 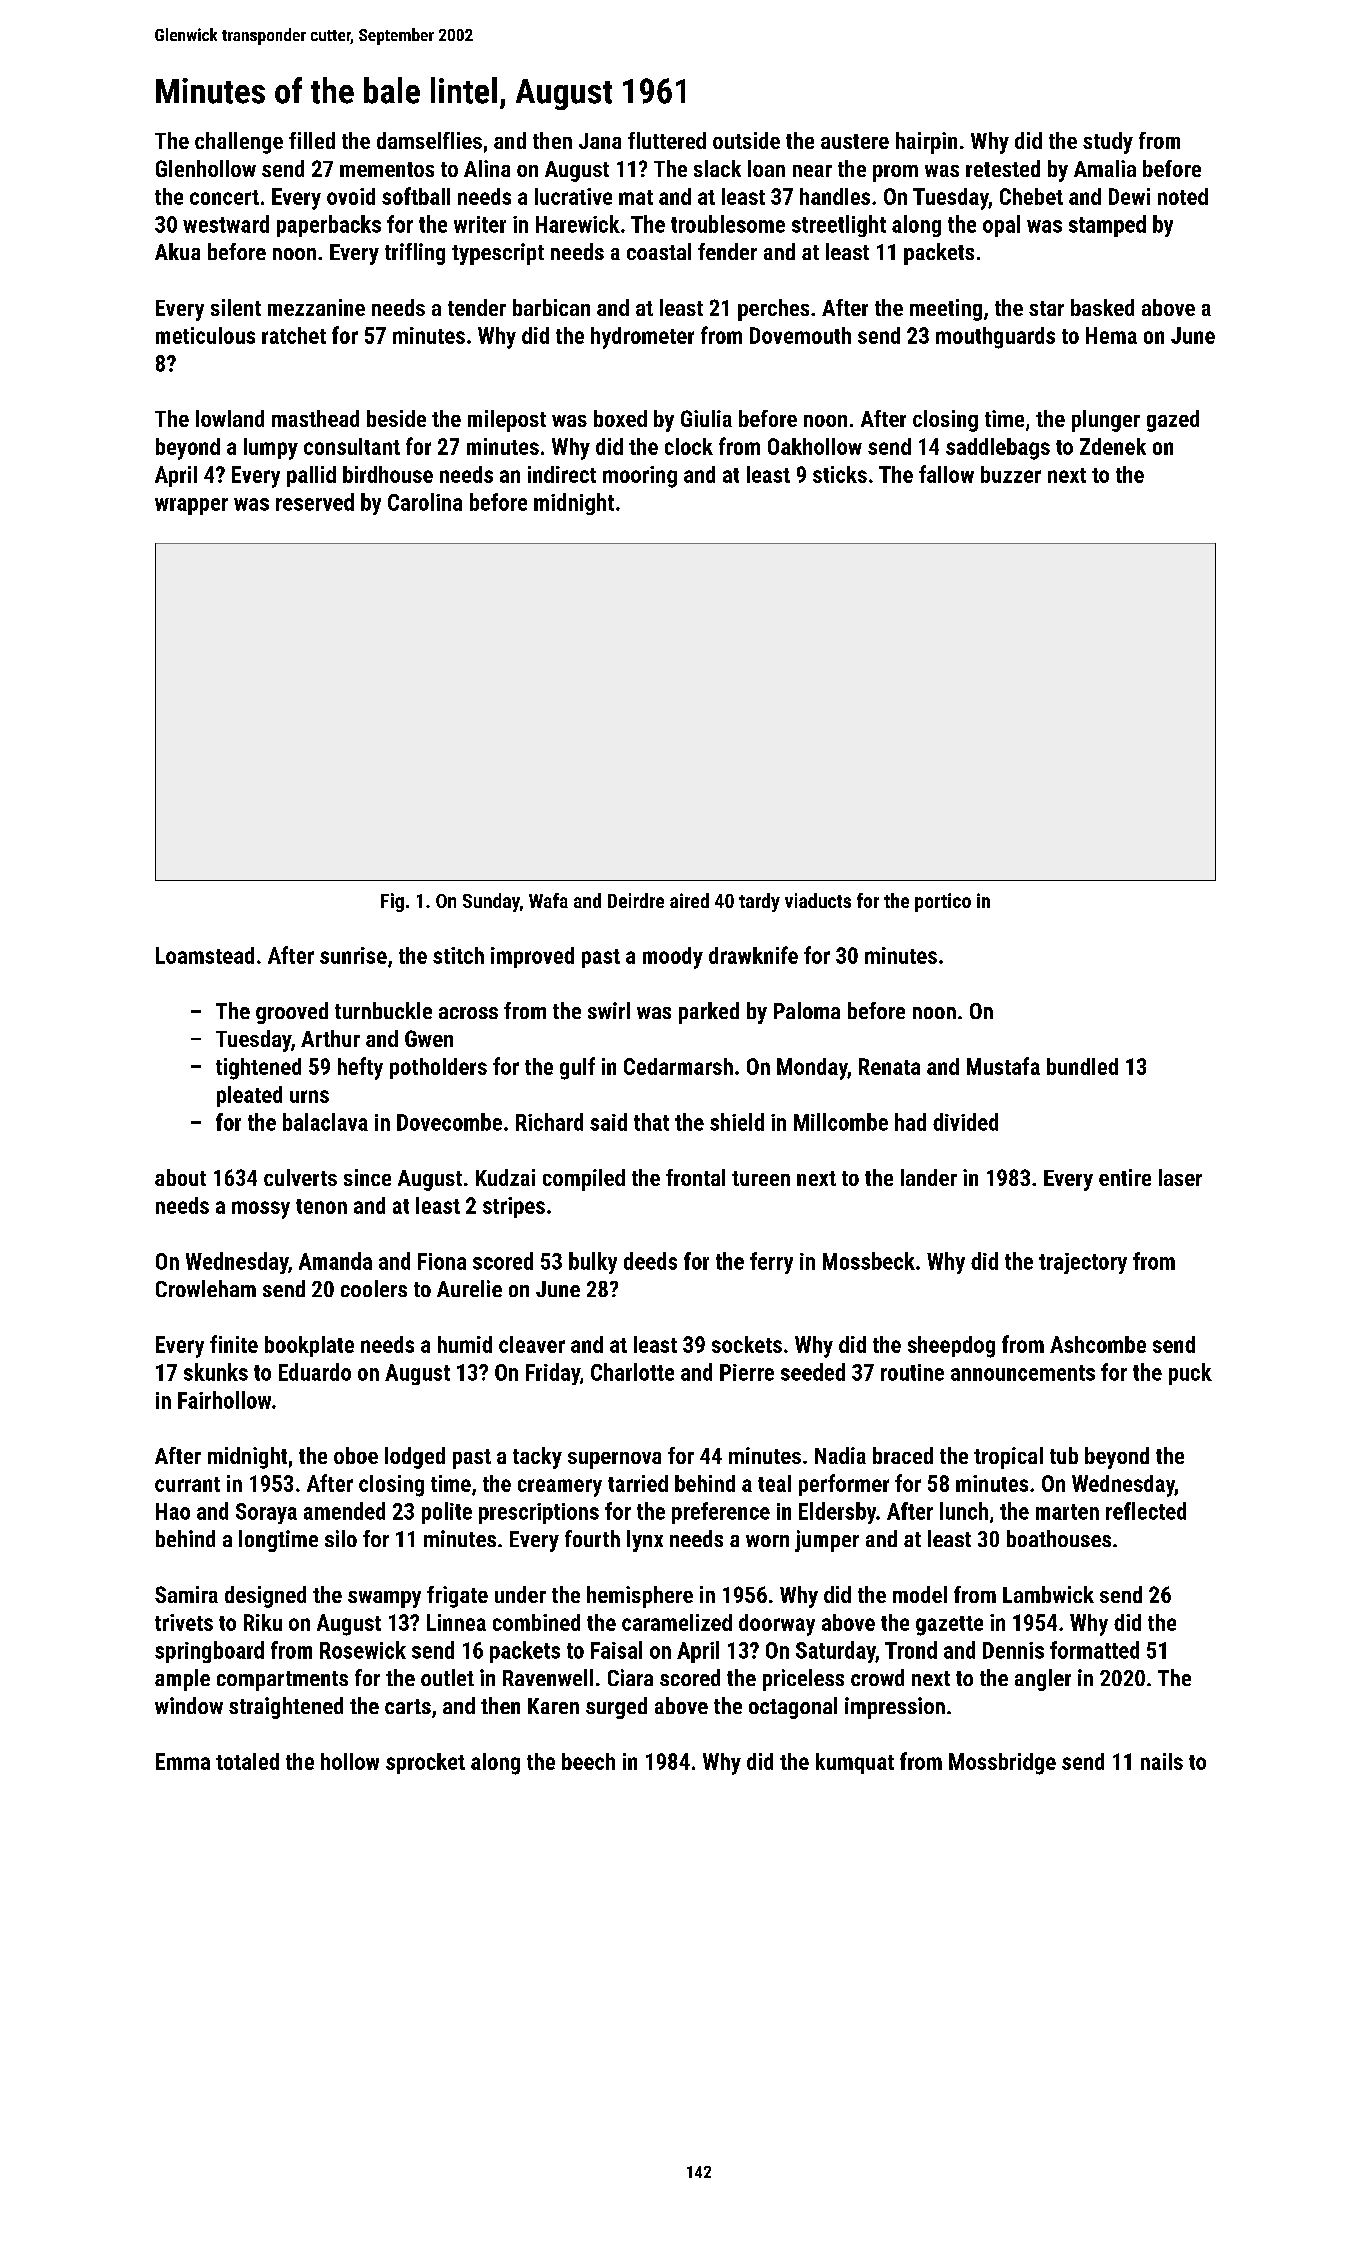 I want to click on clock, so click(x=689, y=446).
